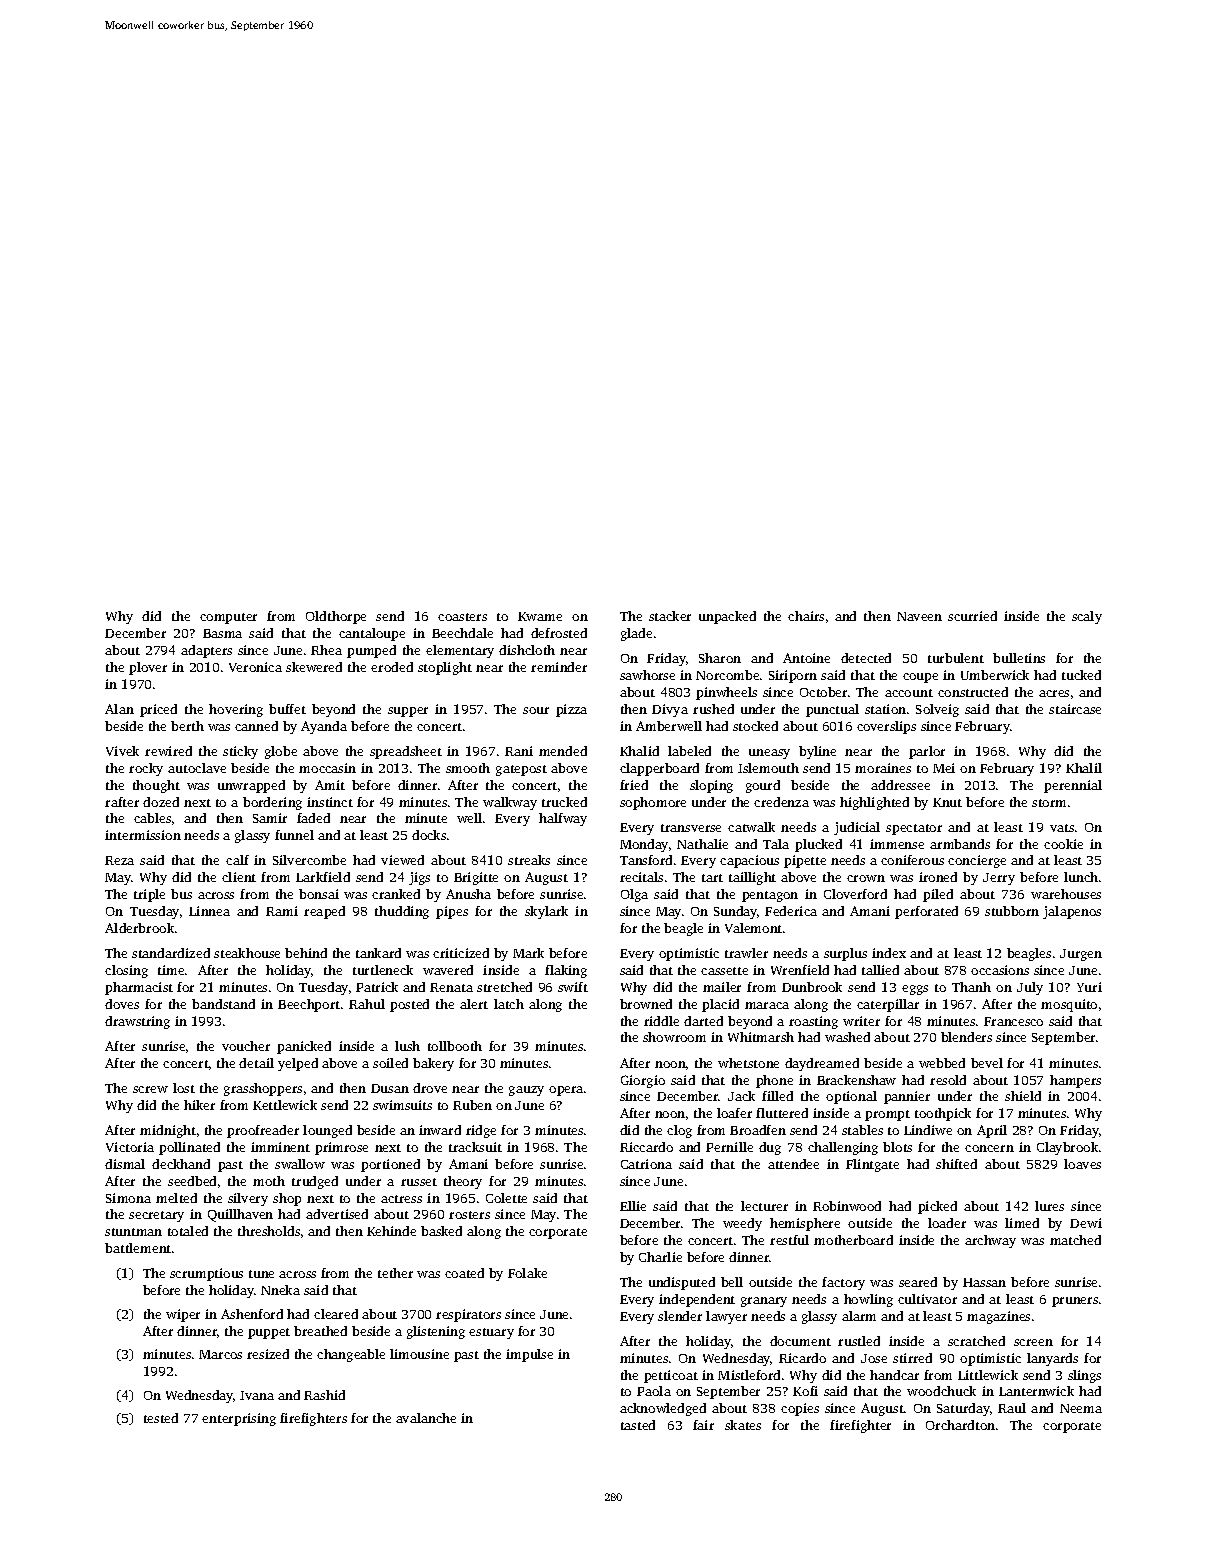 The height and width of the page is (1563, 1208). What do you see at coordinates (987, 1063) in the page?
I see `bevel` at bounding box center [987, 1063].
